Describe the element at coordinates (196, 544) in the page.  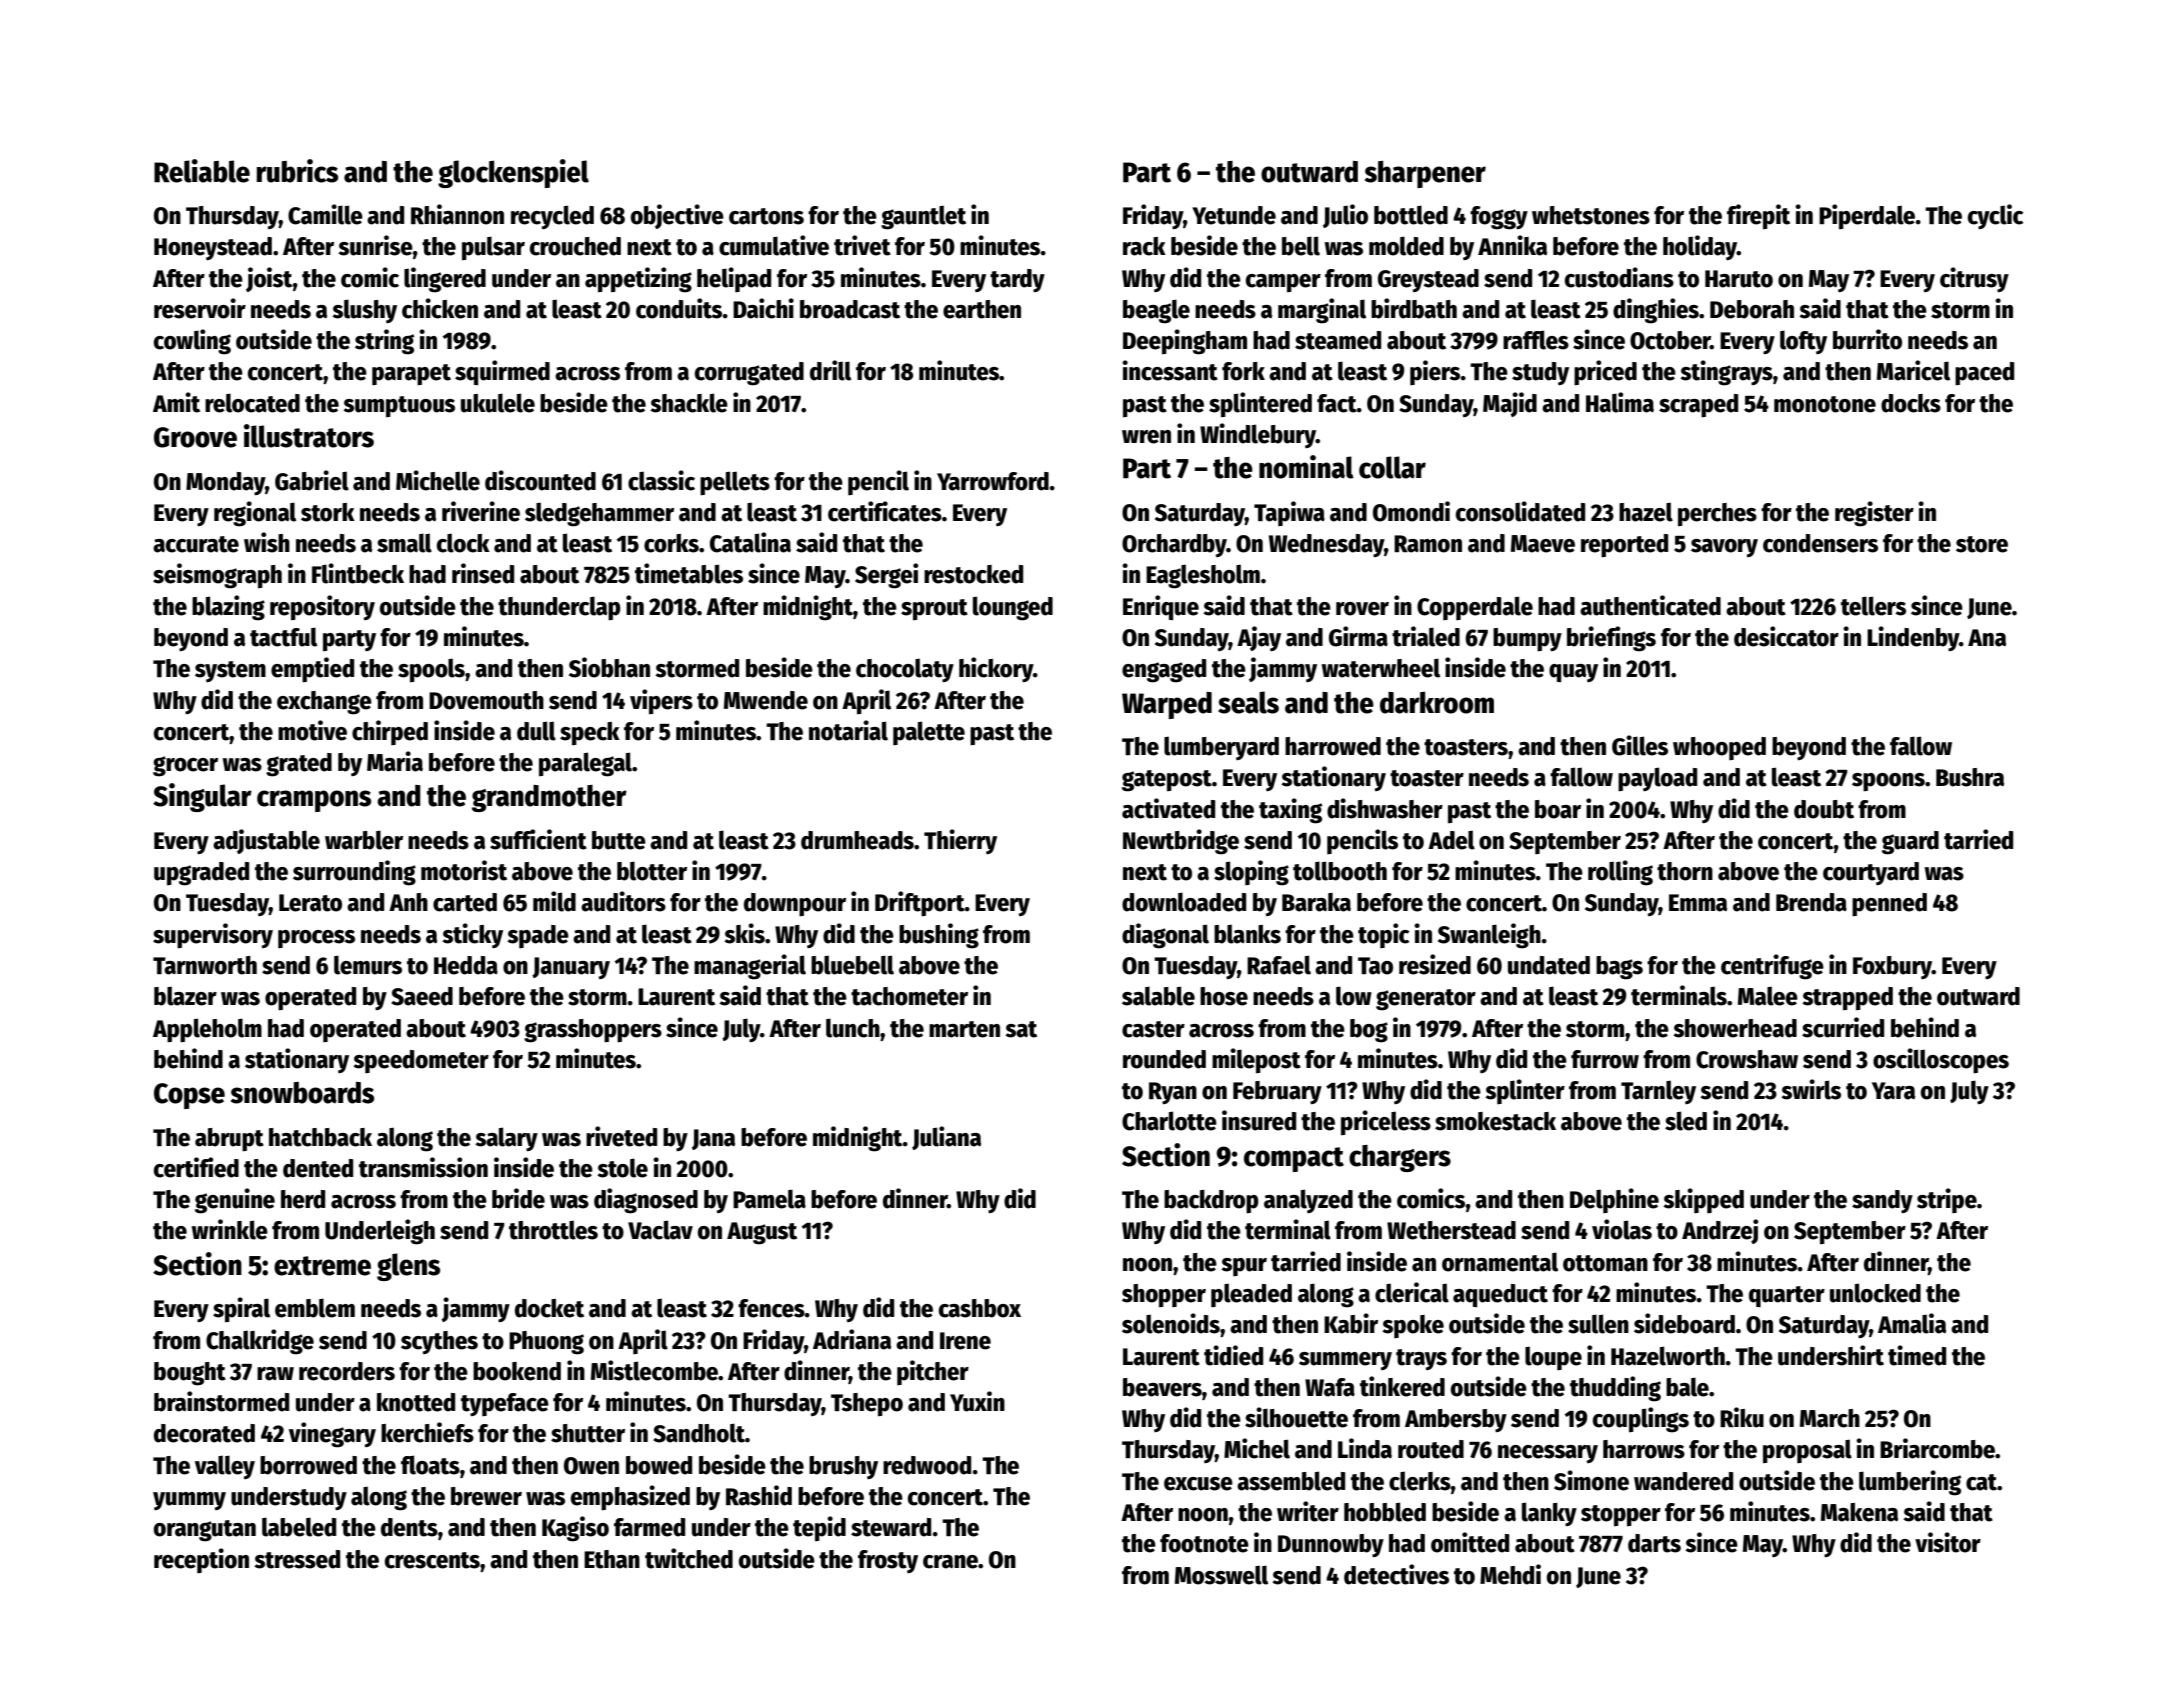
I see `accurate` at that location.
